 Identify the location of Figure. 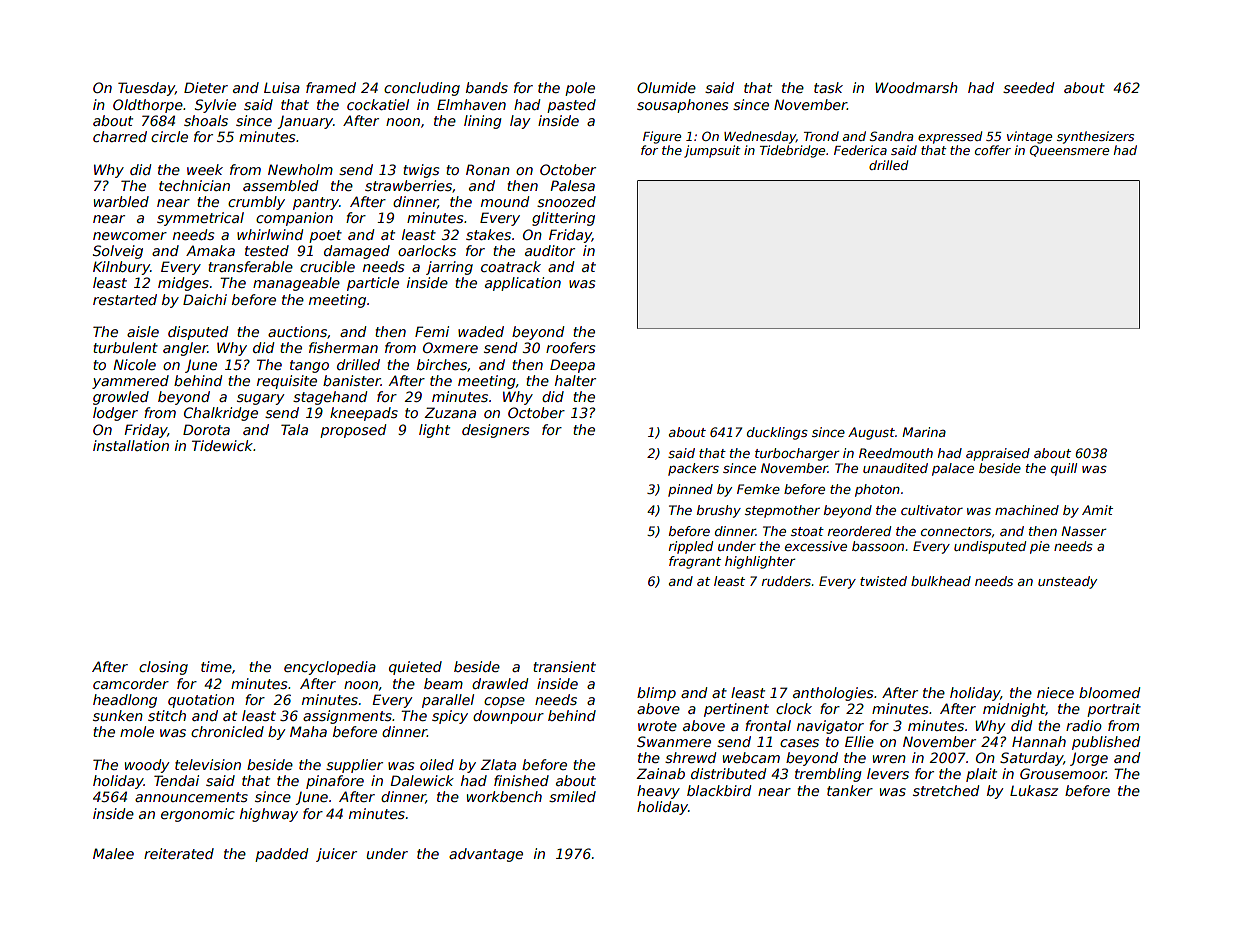
(662, 137).
